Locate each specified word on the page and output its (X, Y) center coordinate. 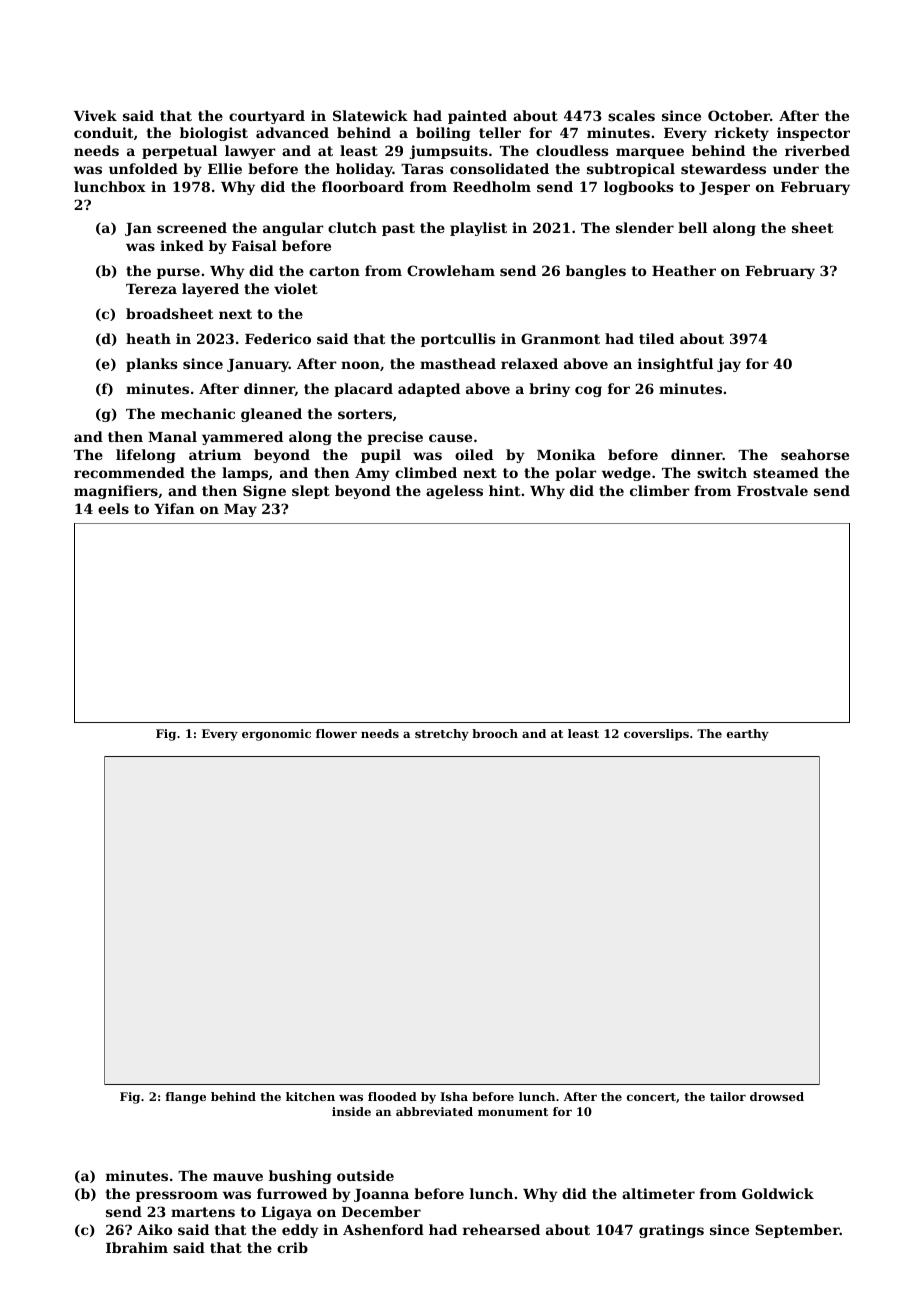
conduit (103, 132)
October (739, 115)
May (240, 510)
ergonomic (276, 735)
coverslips (656, 735)
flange (186, 1098)
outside (365, 1175)
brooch (495, 733)
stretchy (442, 735)
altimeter (658, 1193)
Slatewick (370, 115)
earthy (748, 735)
